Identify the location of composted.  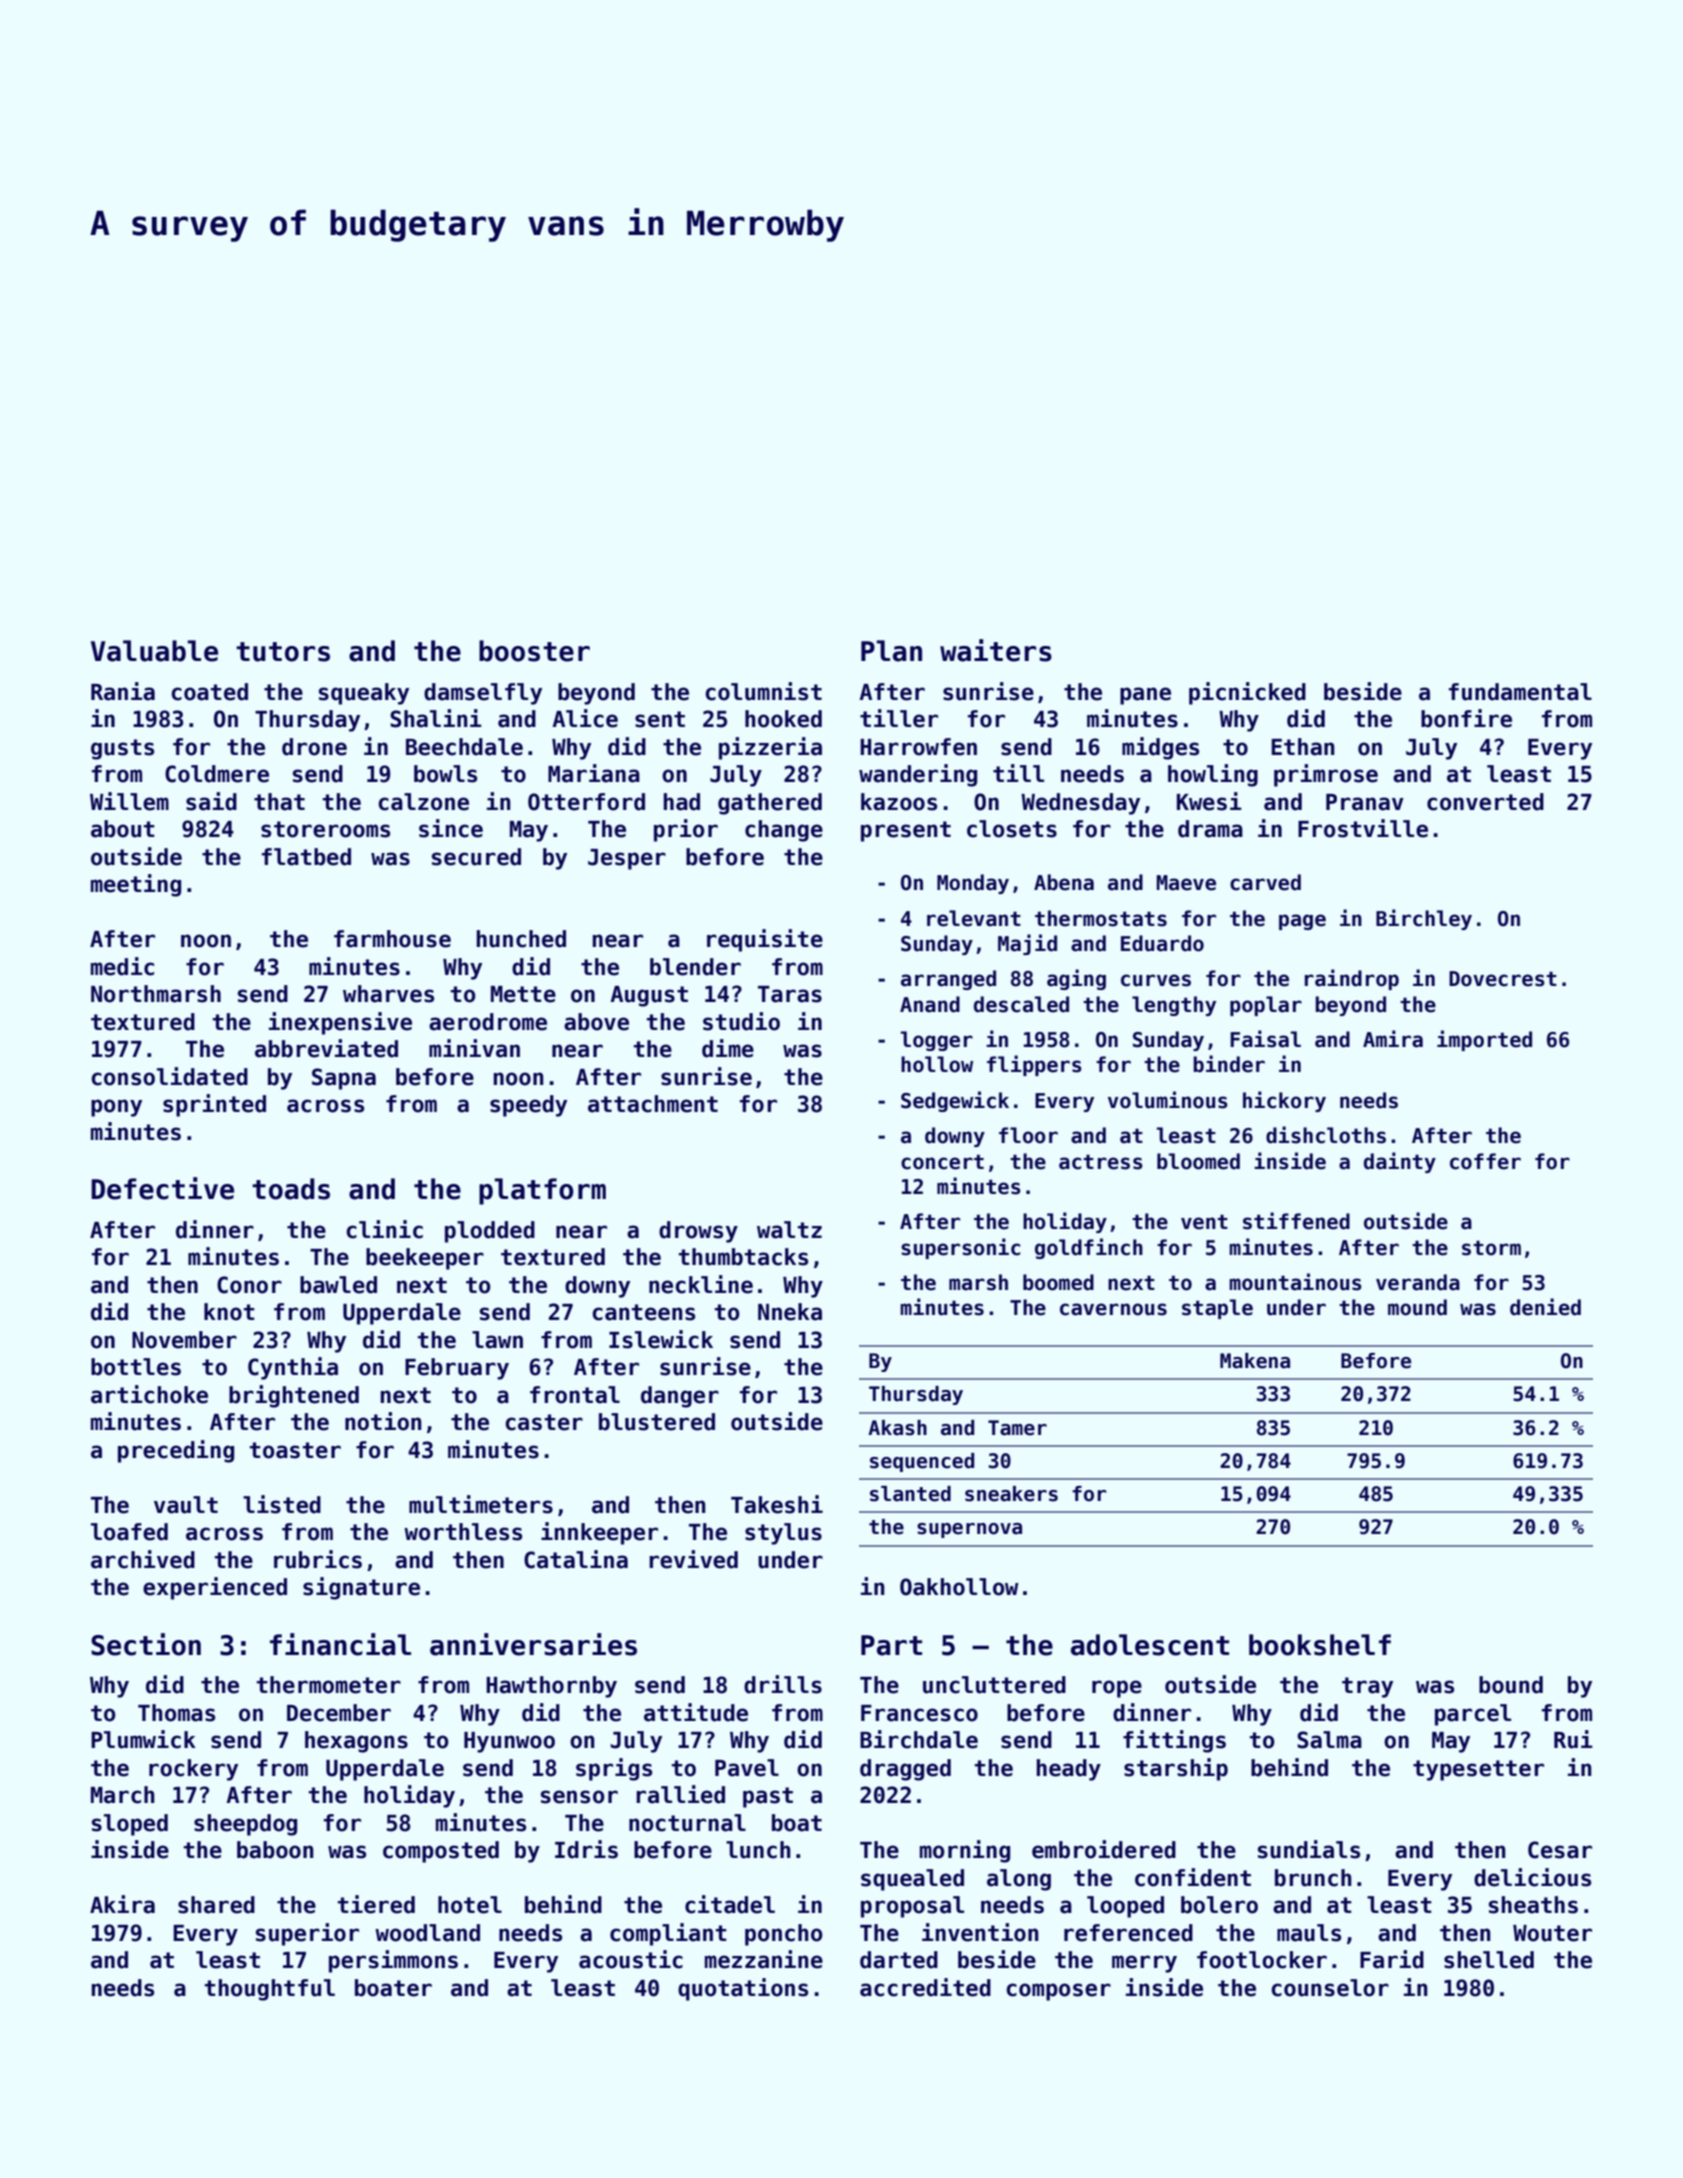
(441, 1852).
